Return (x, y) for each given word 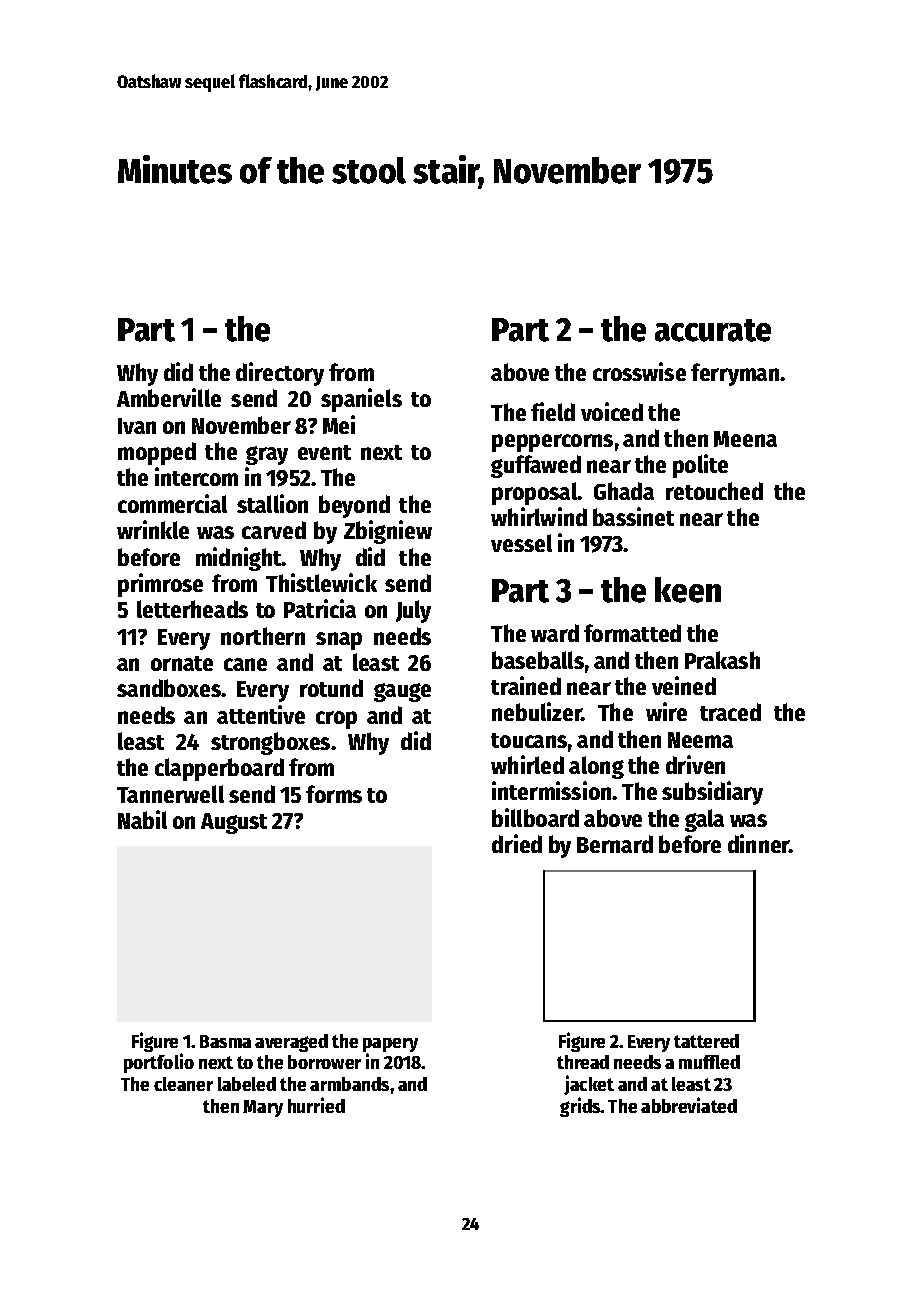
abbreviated (689, 1105)
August (234, 823)
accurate (713, 330)
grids (580, 1107)
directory (280, 374)
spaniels (361, 400)
